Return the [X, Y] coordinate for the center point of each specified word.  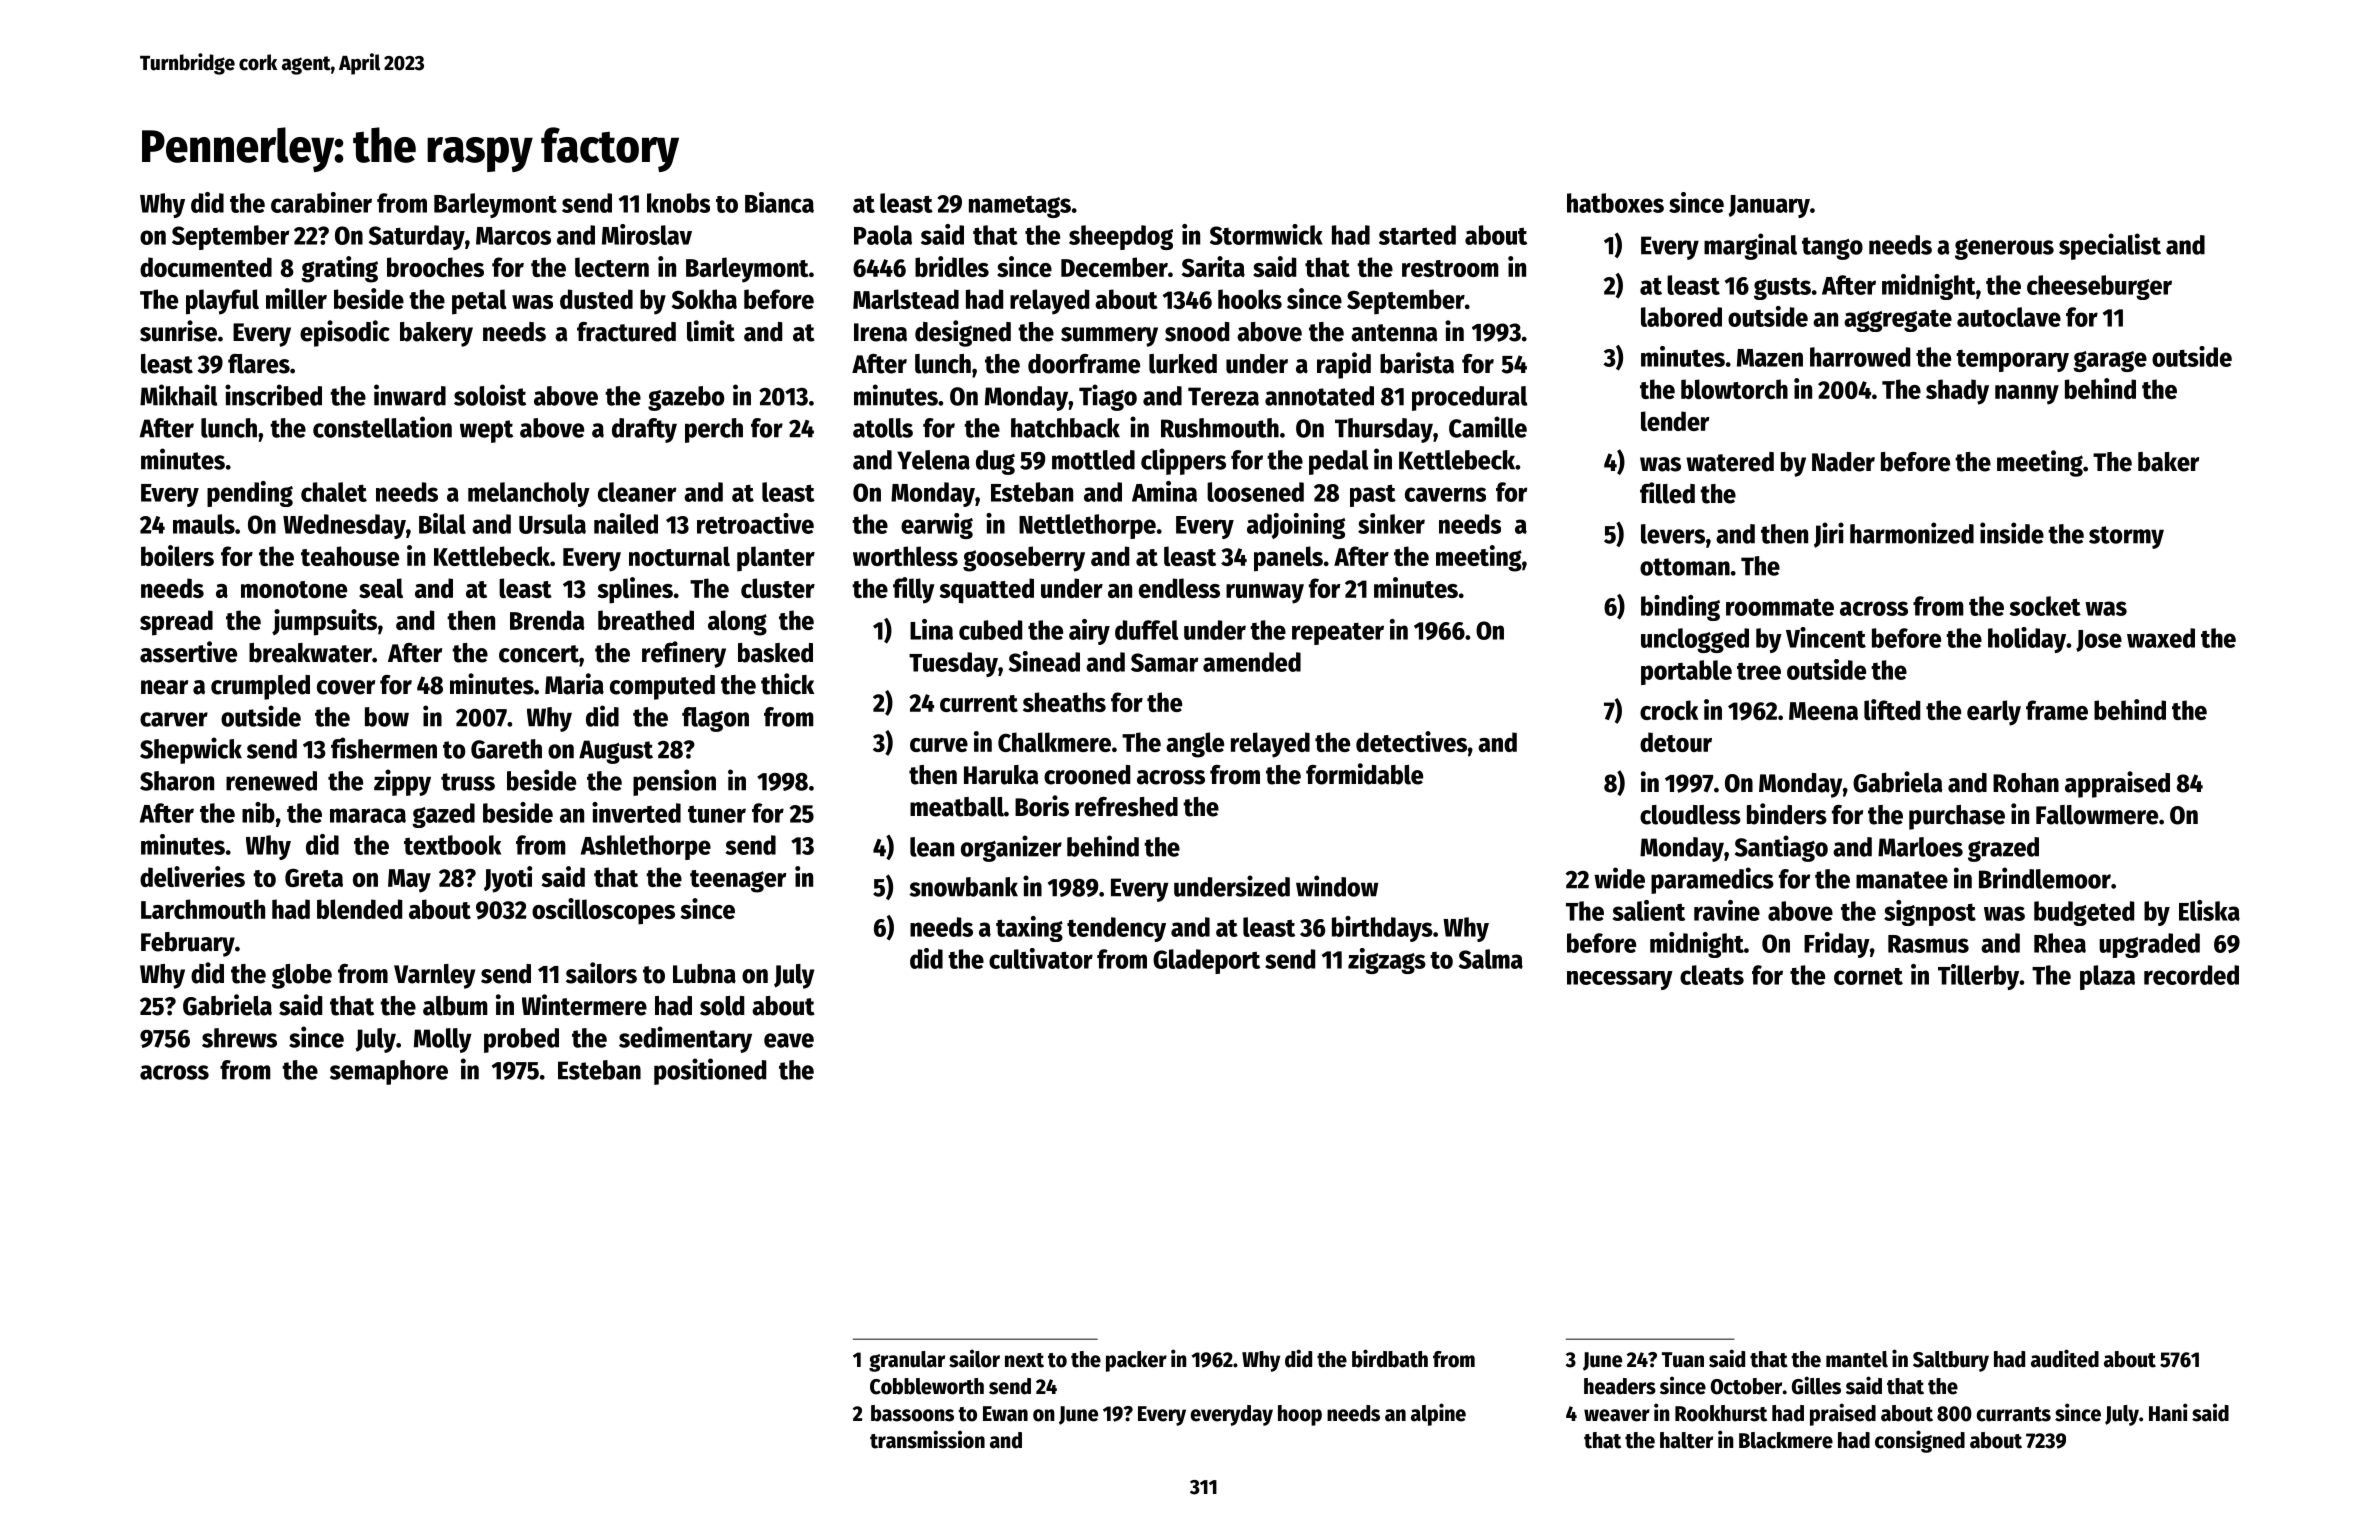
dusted [596, 299]
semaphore [389, 1072]
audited [2065, 1358]
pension [674, 782]
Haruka [1001, 775]
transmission [927, 1439]
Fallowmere [2097, 815]
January [1769, 206]
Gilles [1816, 1385]
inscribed [273, 395]
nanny [2027, 395]
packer [1136, 1361]
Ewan [1005, 1414]
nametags [1020, 207]
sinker [1391, 523]
